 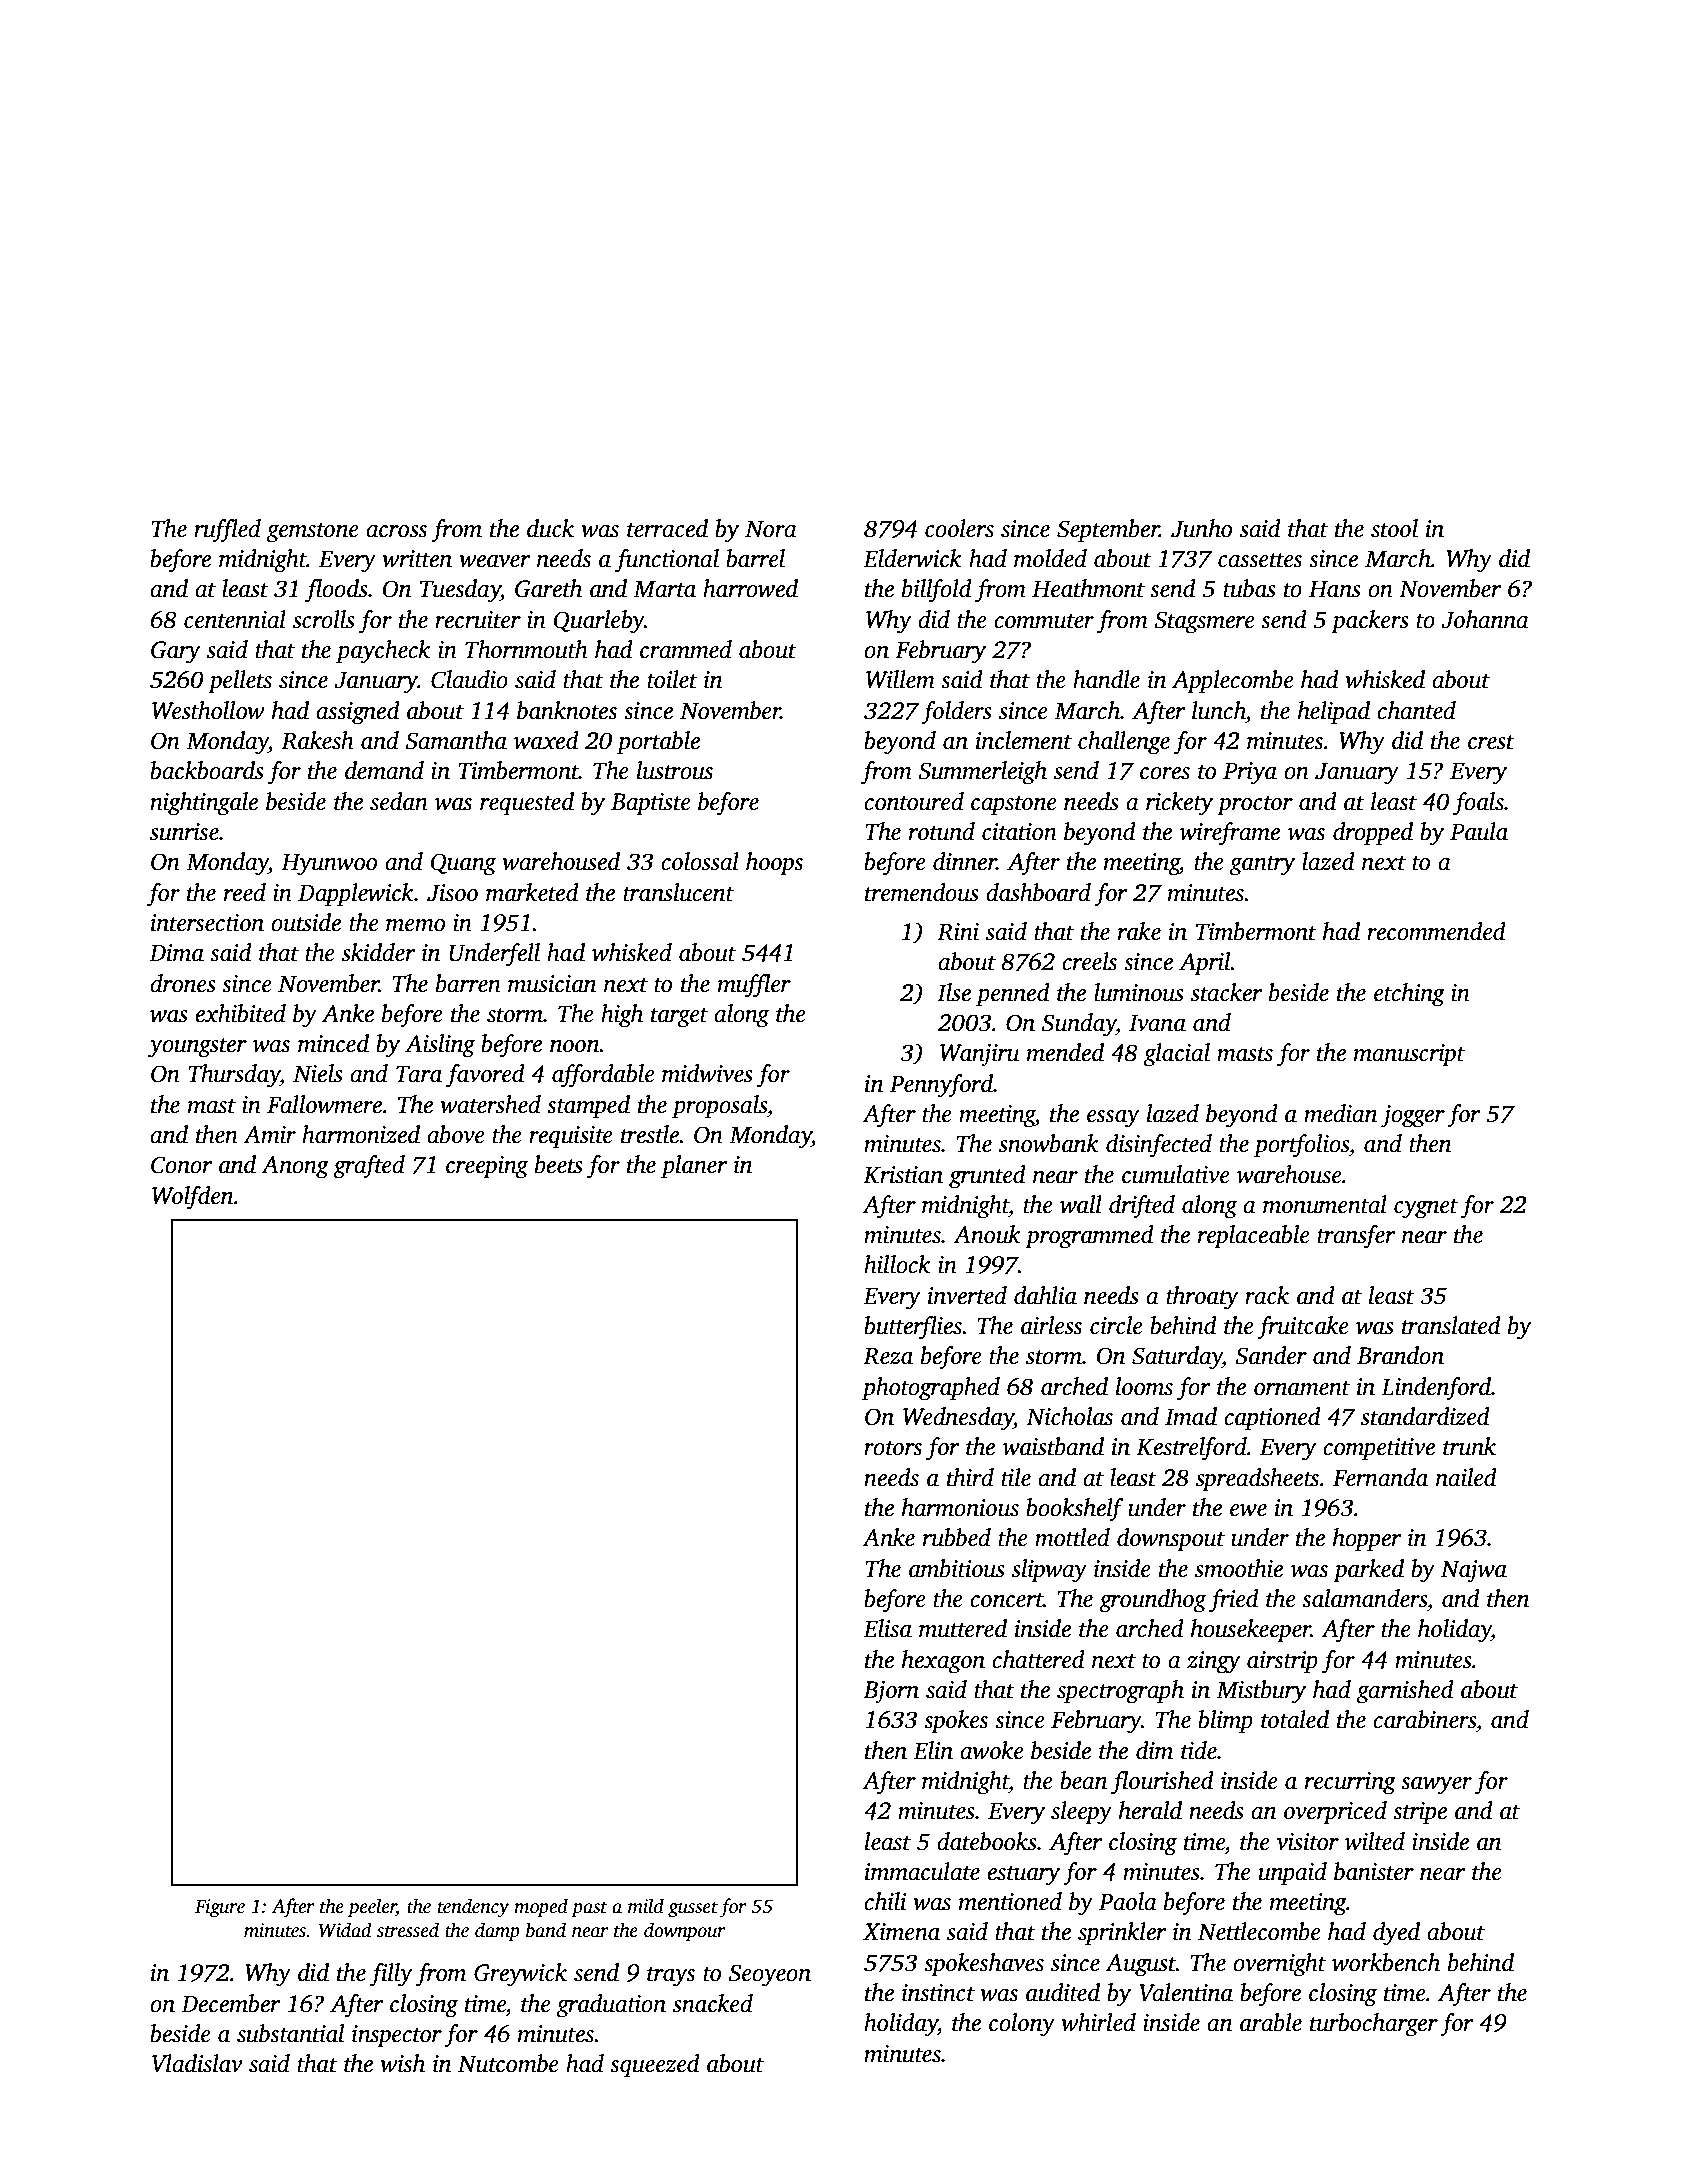 I want to click on Widad, so click(x=345, y=1930).
